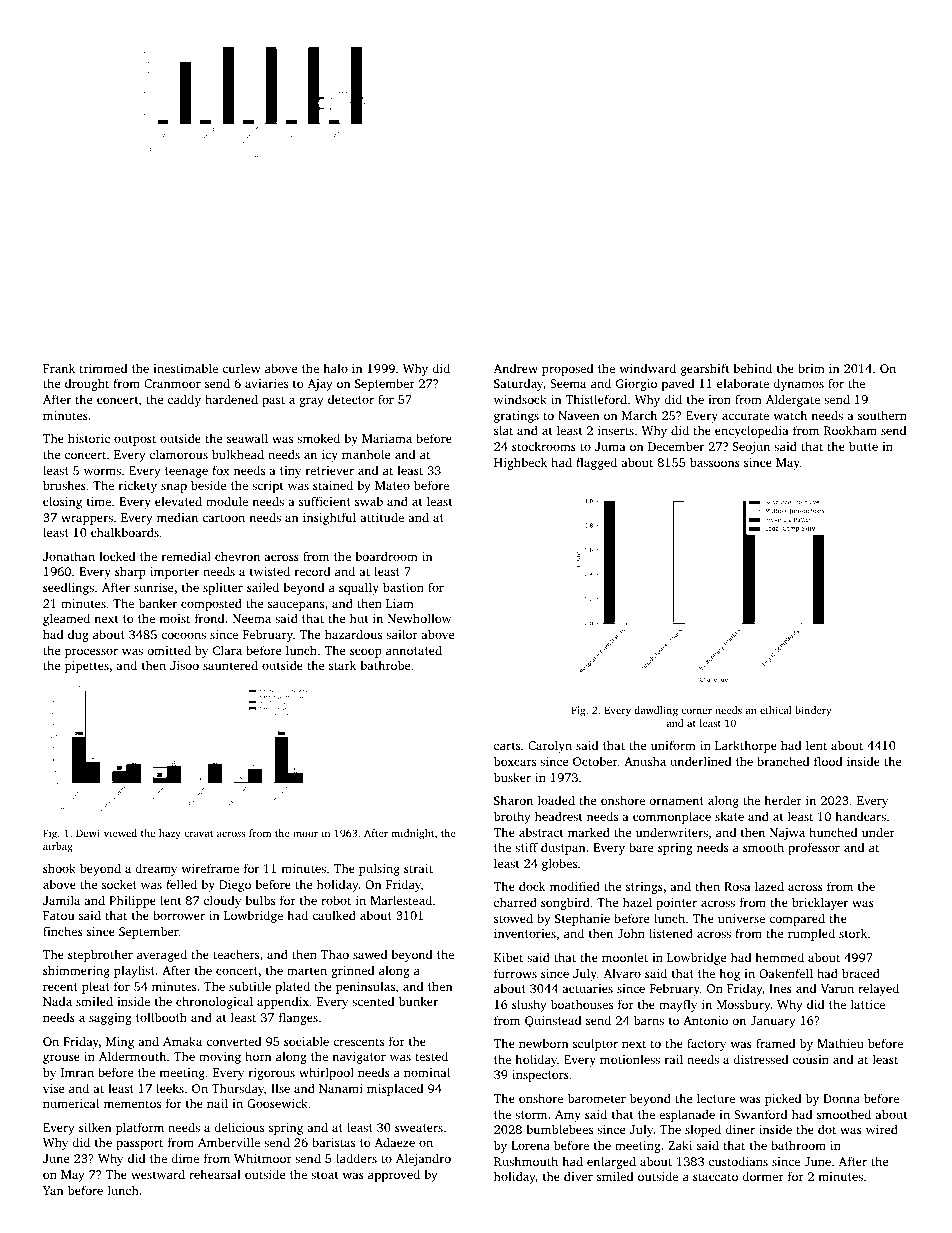 The width and height of the screenshot is (952, 1233). Describe the element at coordinates (737, 886) in the screenshot. I see `Rosa` at that location.
